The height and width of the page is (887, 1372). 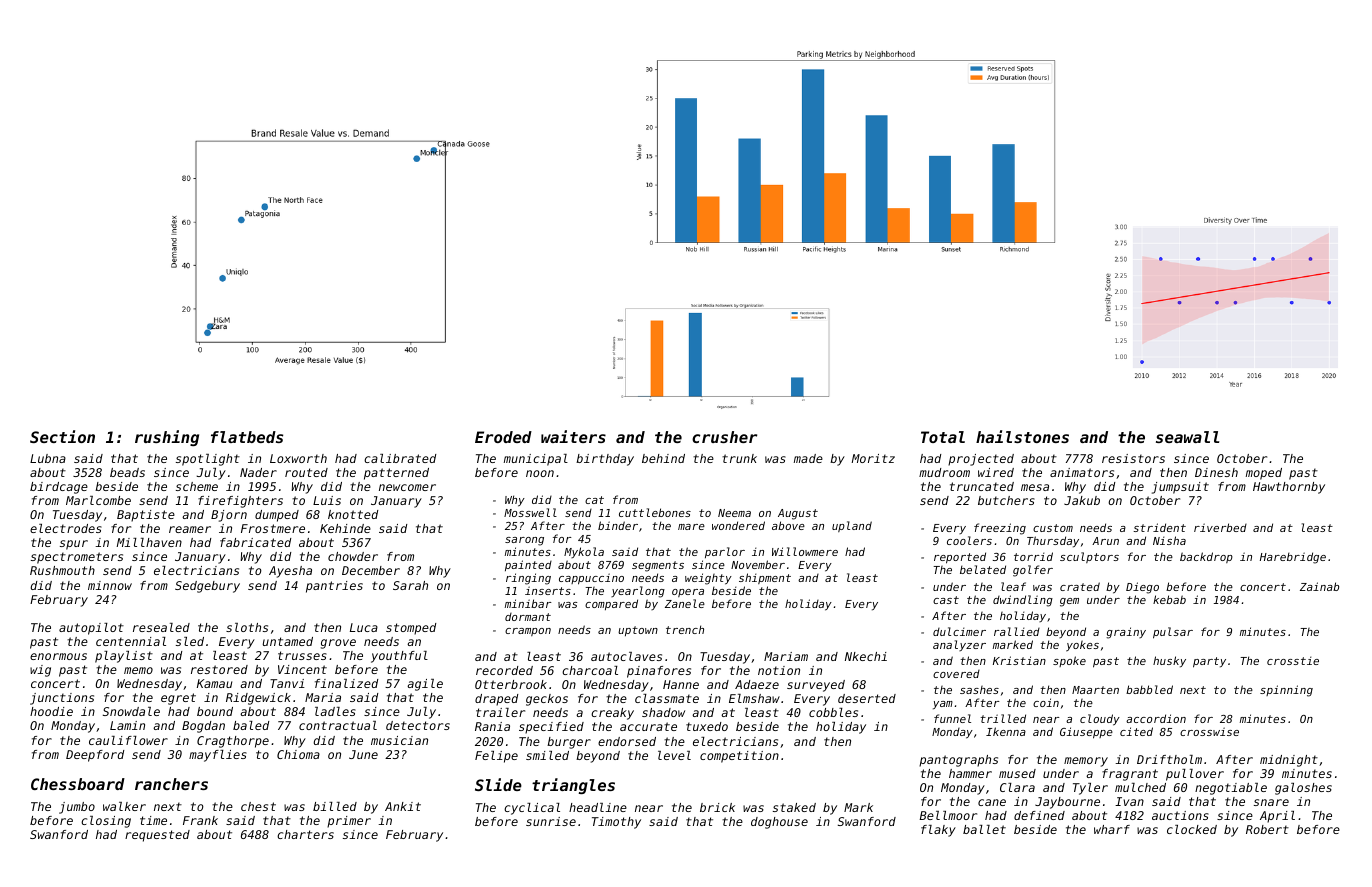 What do you see at coordinates (648, 726) in the page?
I see `accurate` at bounding box center [648, 726].
